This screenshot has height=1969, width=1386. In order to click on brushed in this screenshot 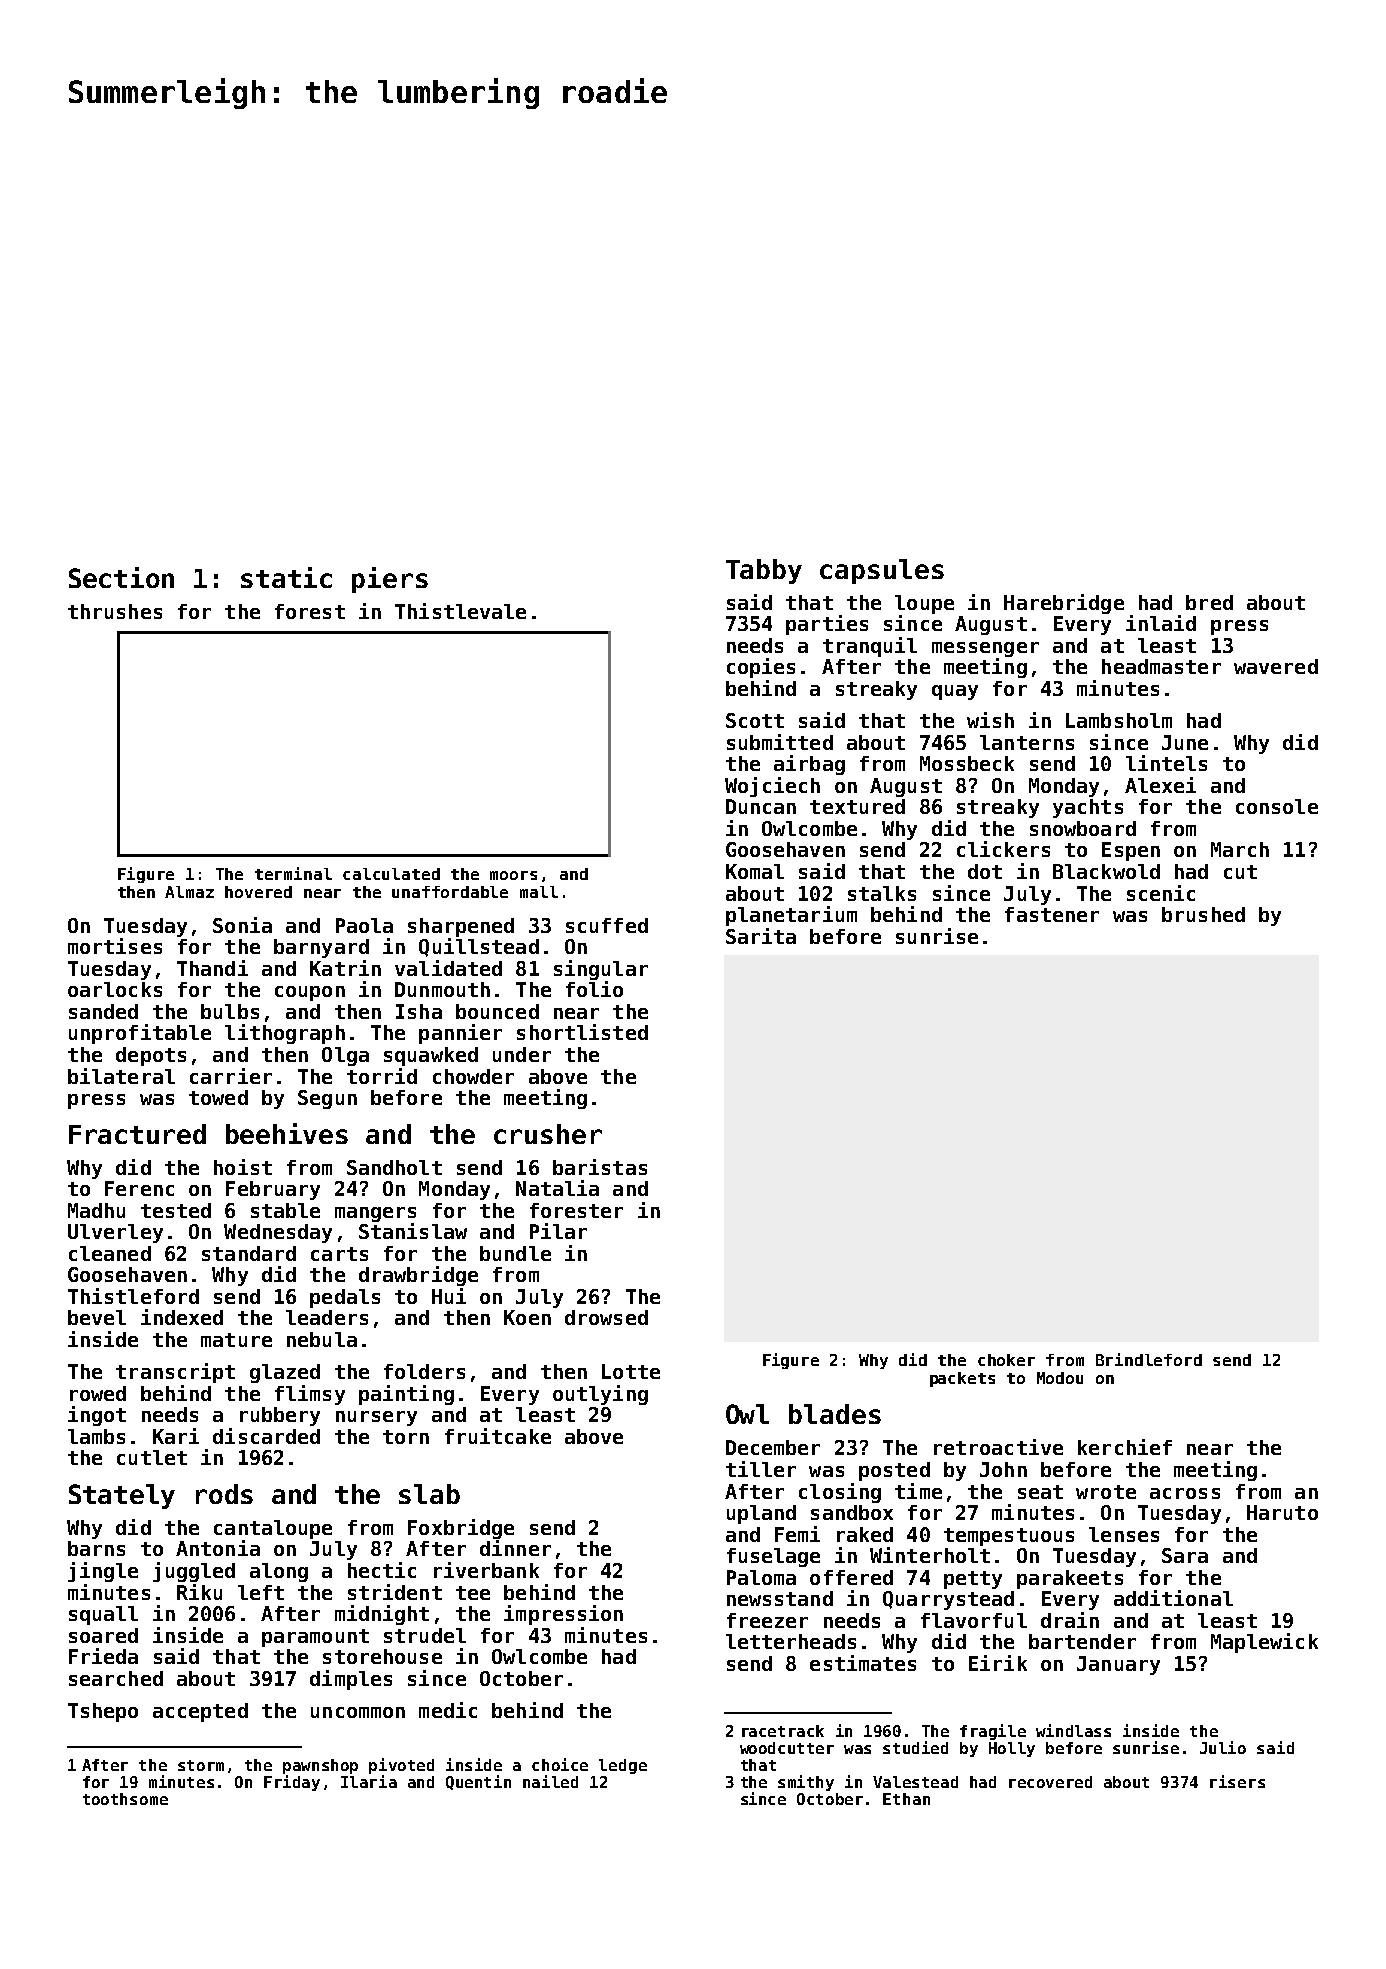, I will do `click(1203, 914)`.
